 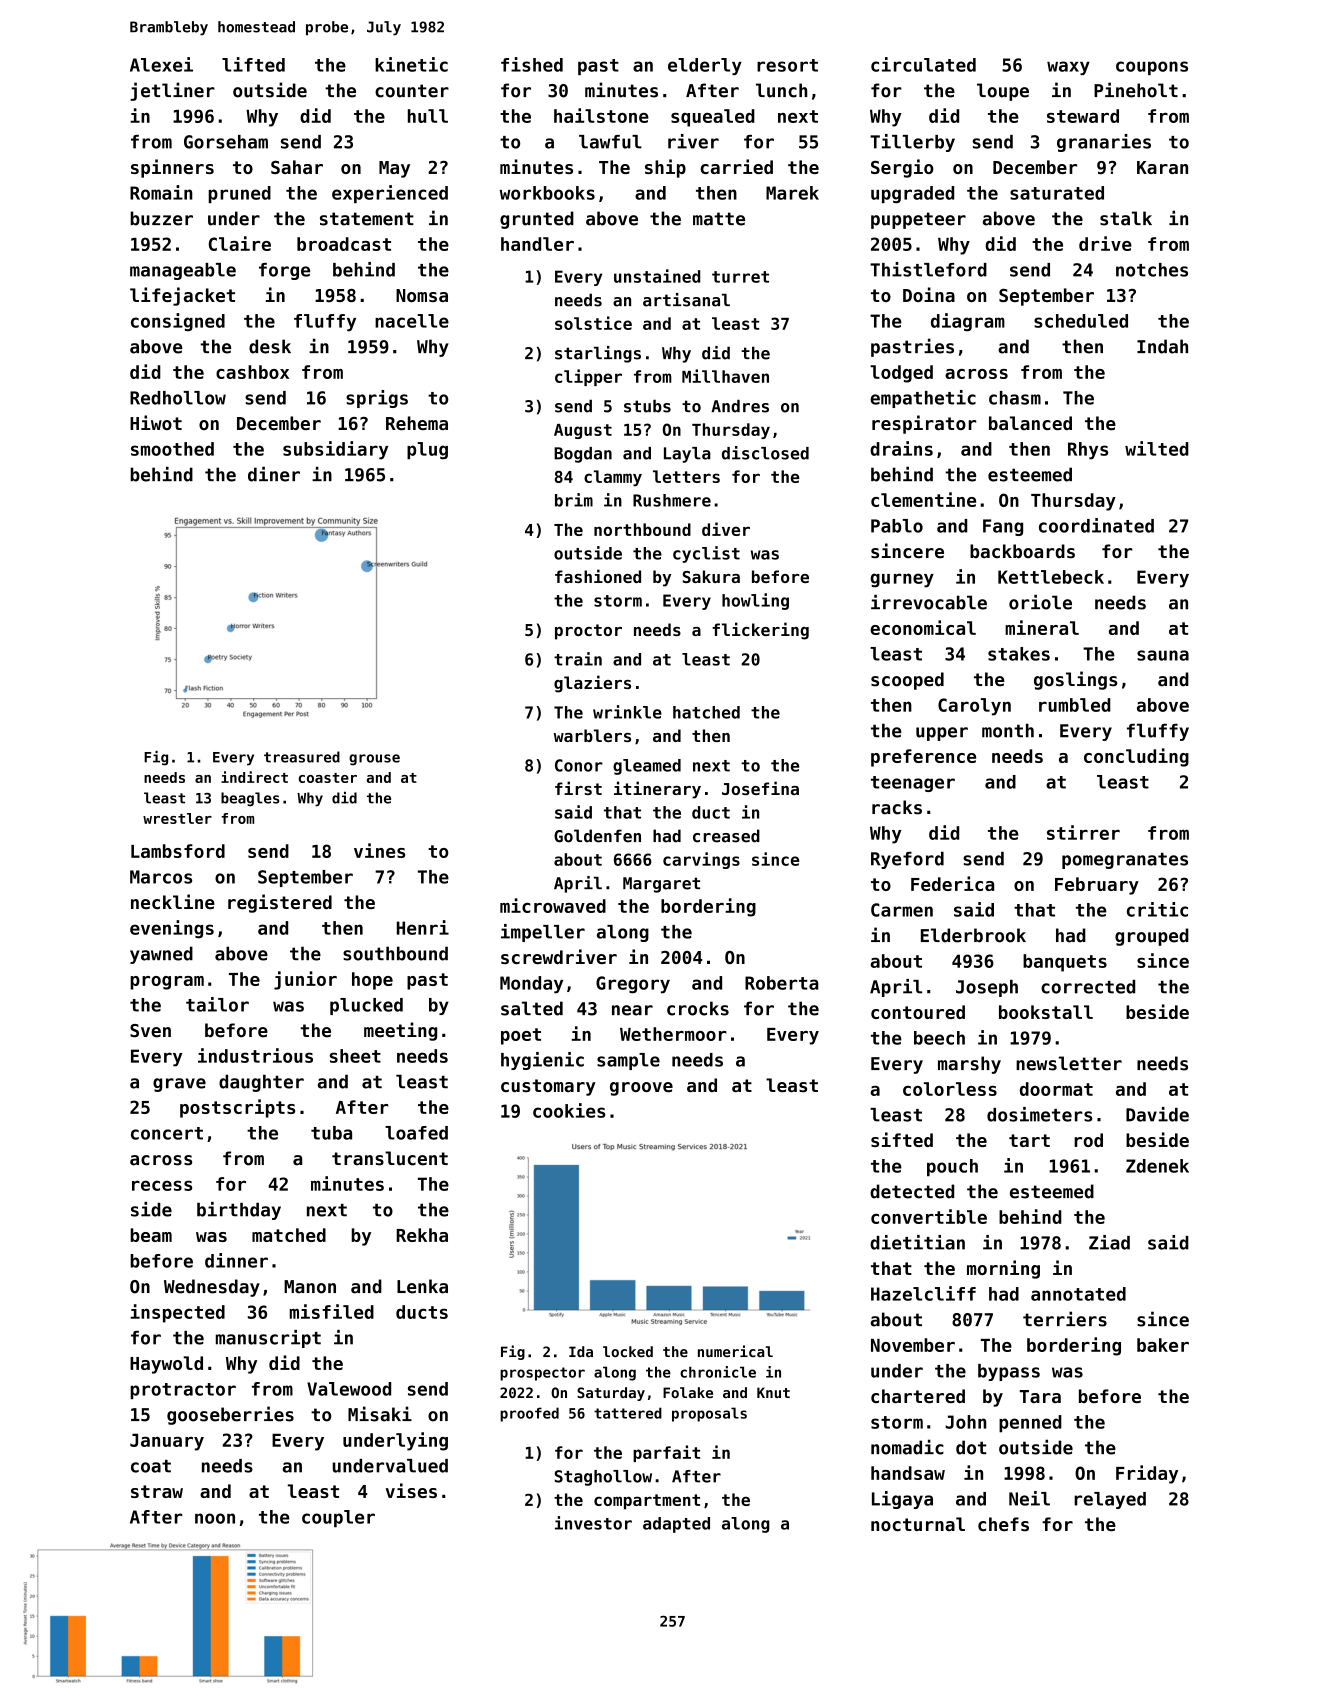 What do you see at coordinates (374, 760) in the screenshot?
I see `grouse` at bounding box center [374, 760].
